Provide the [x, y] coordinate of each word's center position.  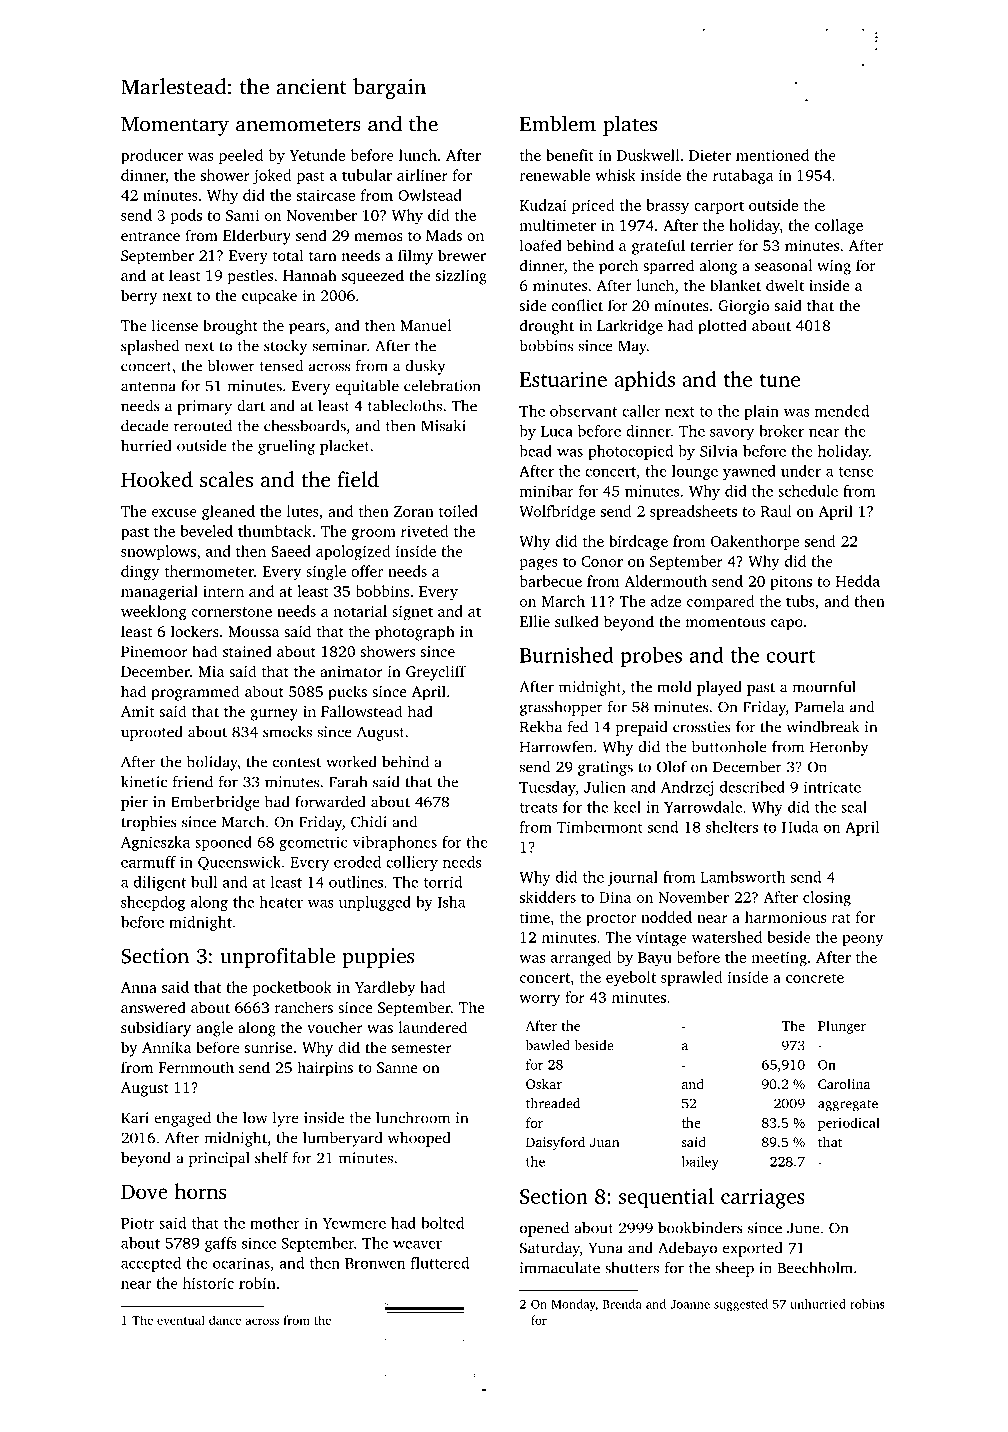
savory [732, 434]
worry [539, 1001]
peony [862, 941]
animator [351, 671]
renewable [555, 175]
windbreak [823, 727]
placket [345, 447]
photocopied [630, 452]
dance [225, 1320]
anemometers [298, 125]
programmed [195, 693]
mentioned [772, 155]
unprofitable [277, 957]
